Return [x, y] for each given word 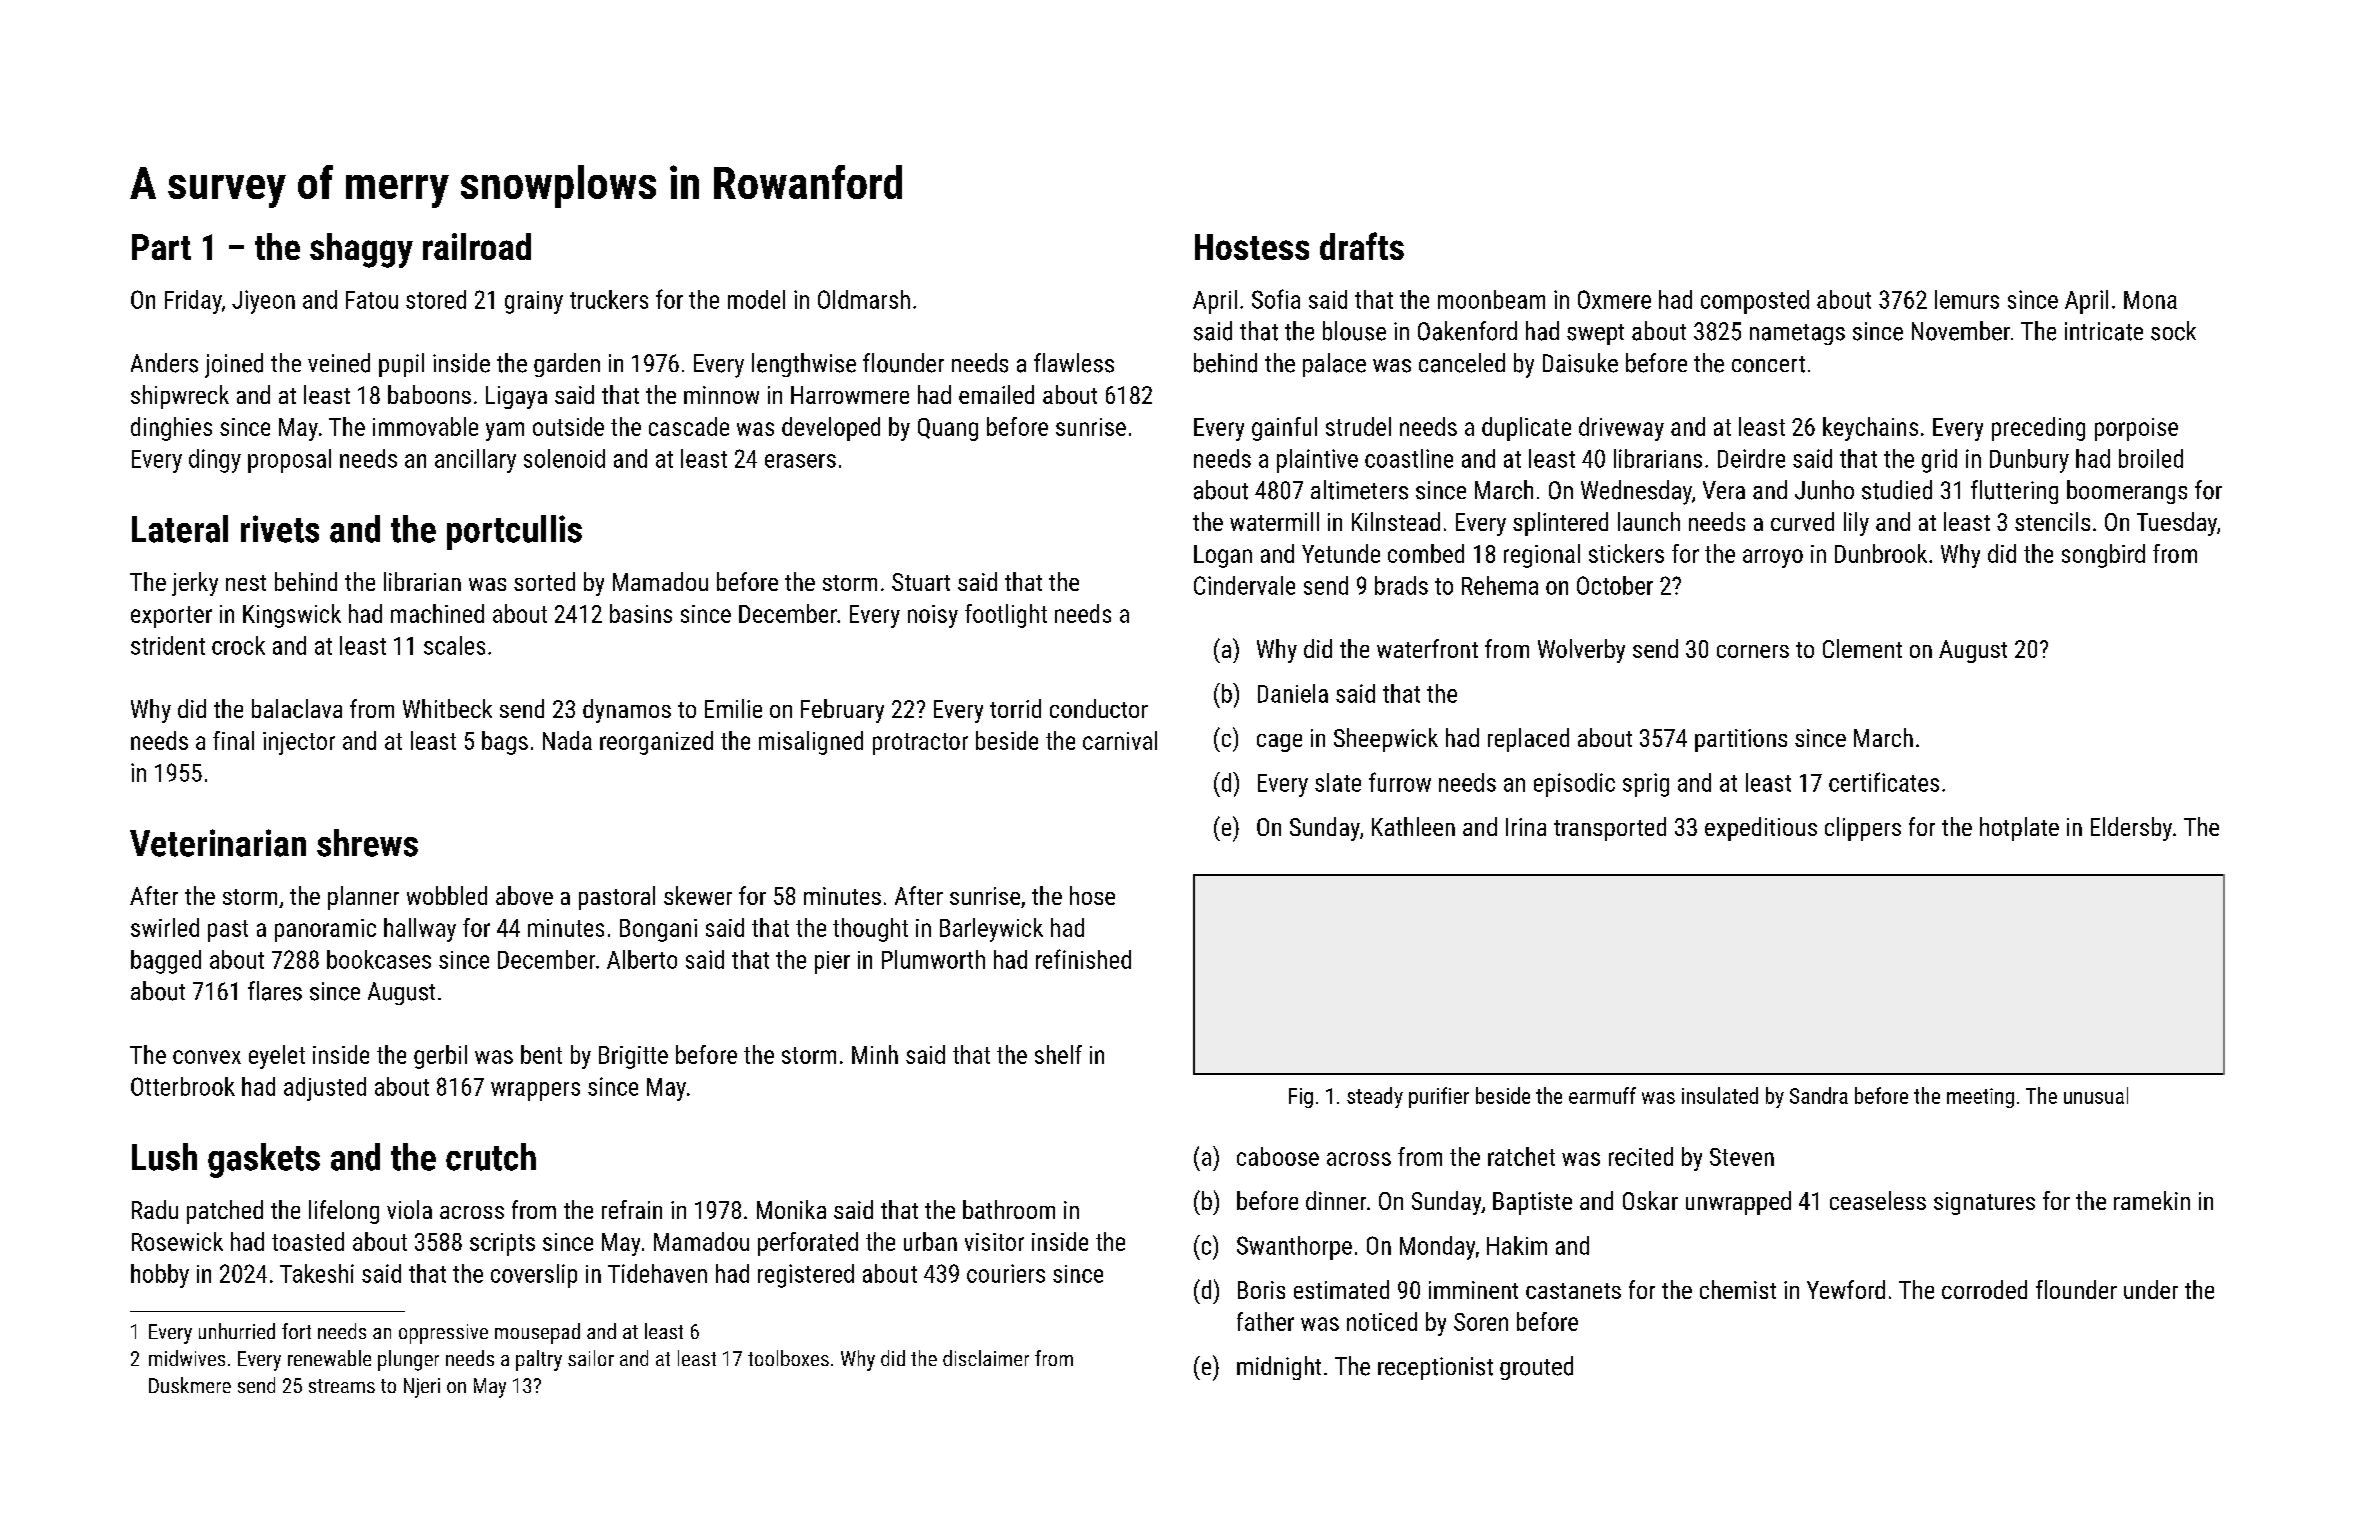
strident [168, 645]
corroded [1984, 1289]
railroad [477, 246]
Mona [2150, 300]
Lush [164, 1157]
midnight [1279, 1368]
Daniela [1293, 693]
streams [342, 1386]
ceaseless [1878, 1200]
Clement [1862, 648]
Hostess [1252, 247]
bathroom [1009, 1209]
